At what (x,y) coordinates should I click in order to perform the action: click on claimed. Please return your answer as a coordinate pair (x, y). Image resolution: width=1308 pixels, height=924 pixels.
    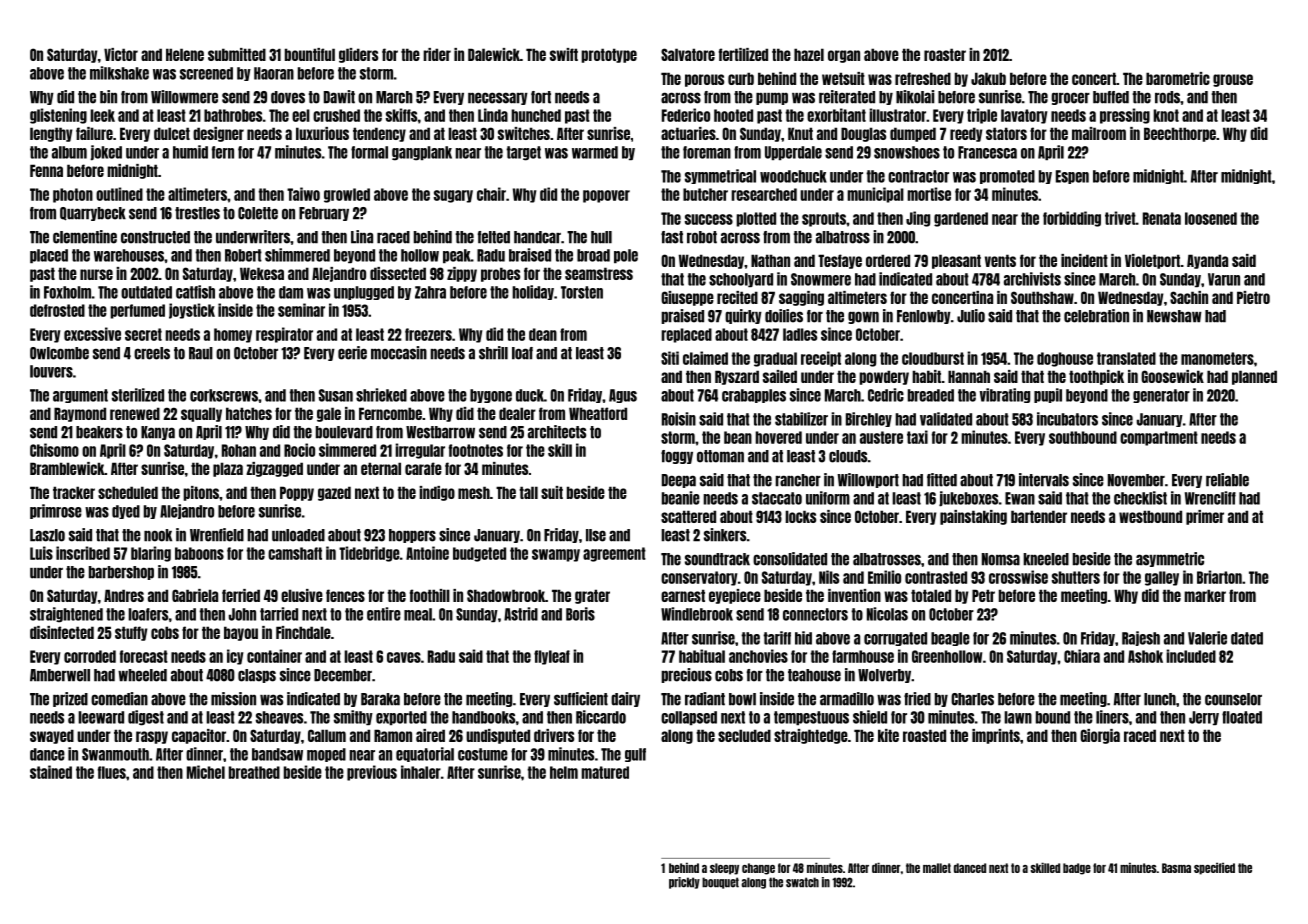
    Looking at the image, I should click on (705, 358).
